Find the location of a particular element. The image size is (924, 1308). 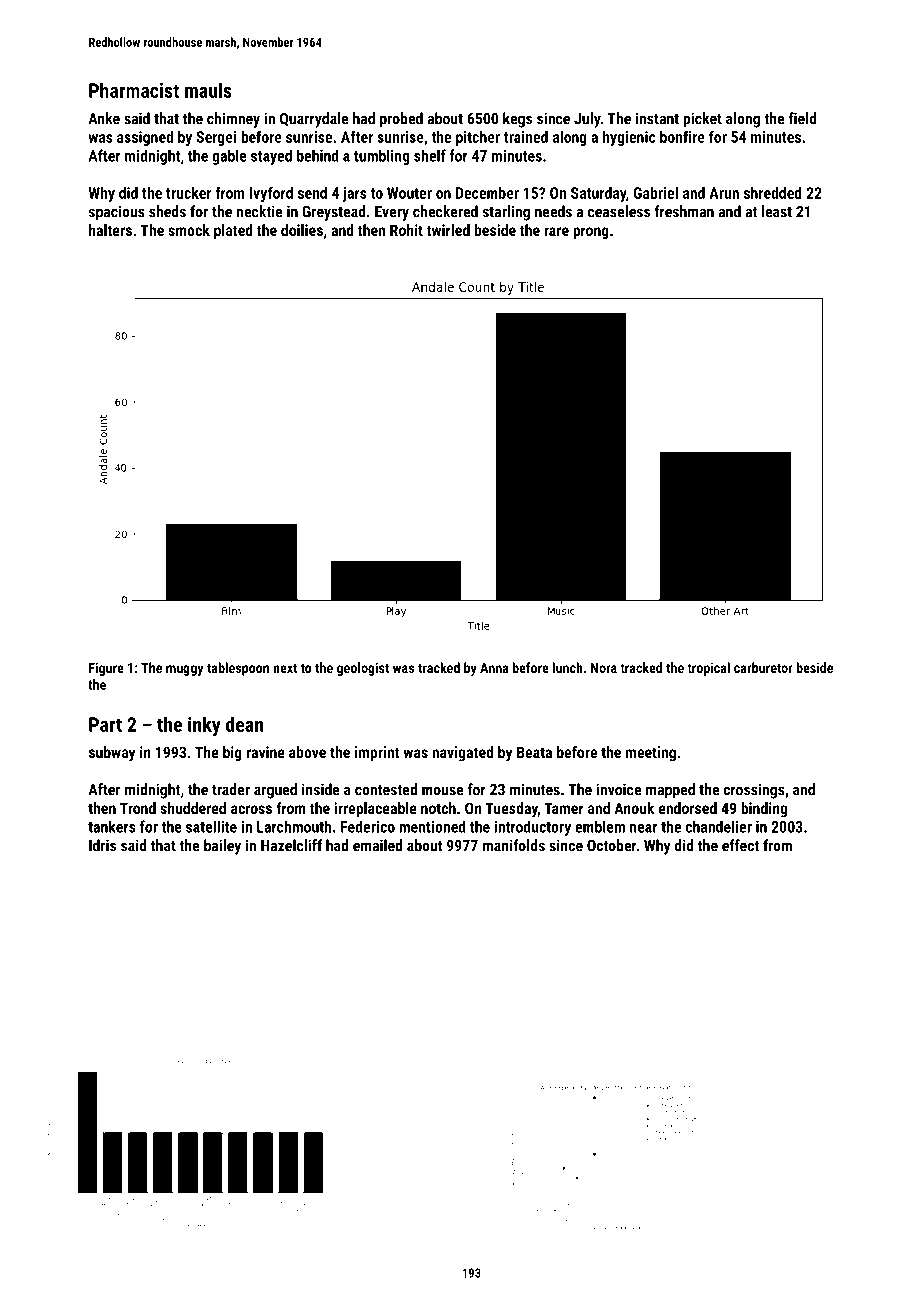

carburetor is located at coordinates (763, 667).
